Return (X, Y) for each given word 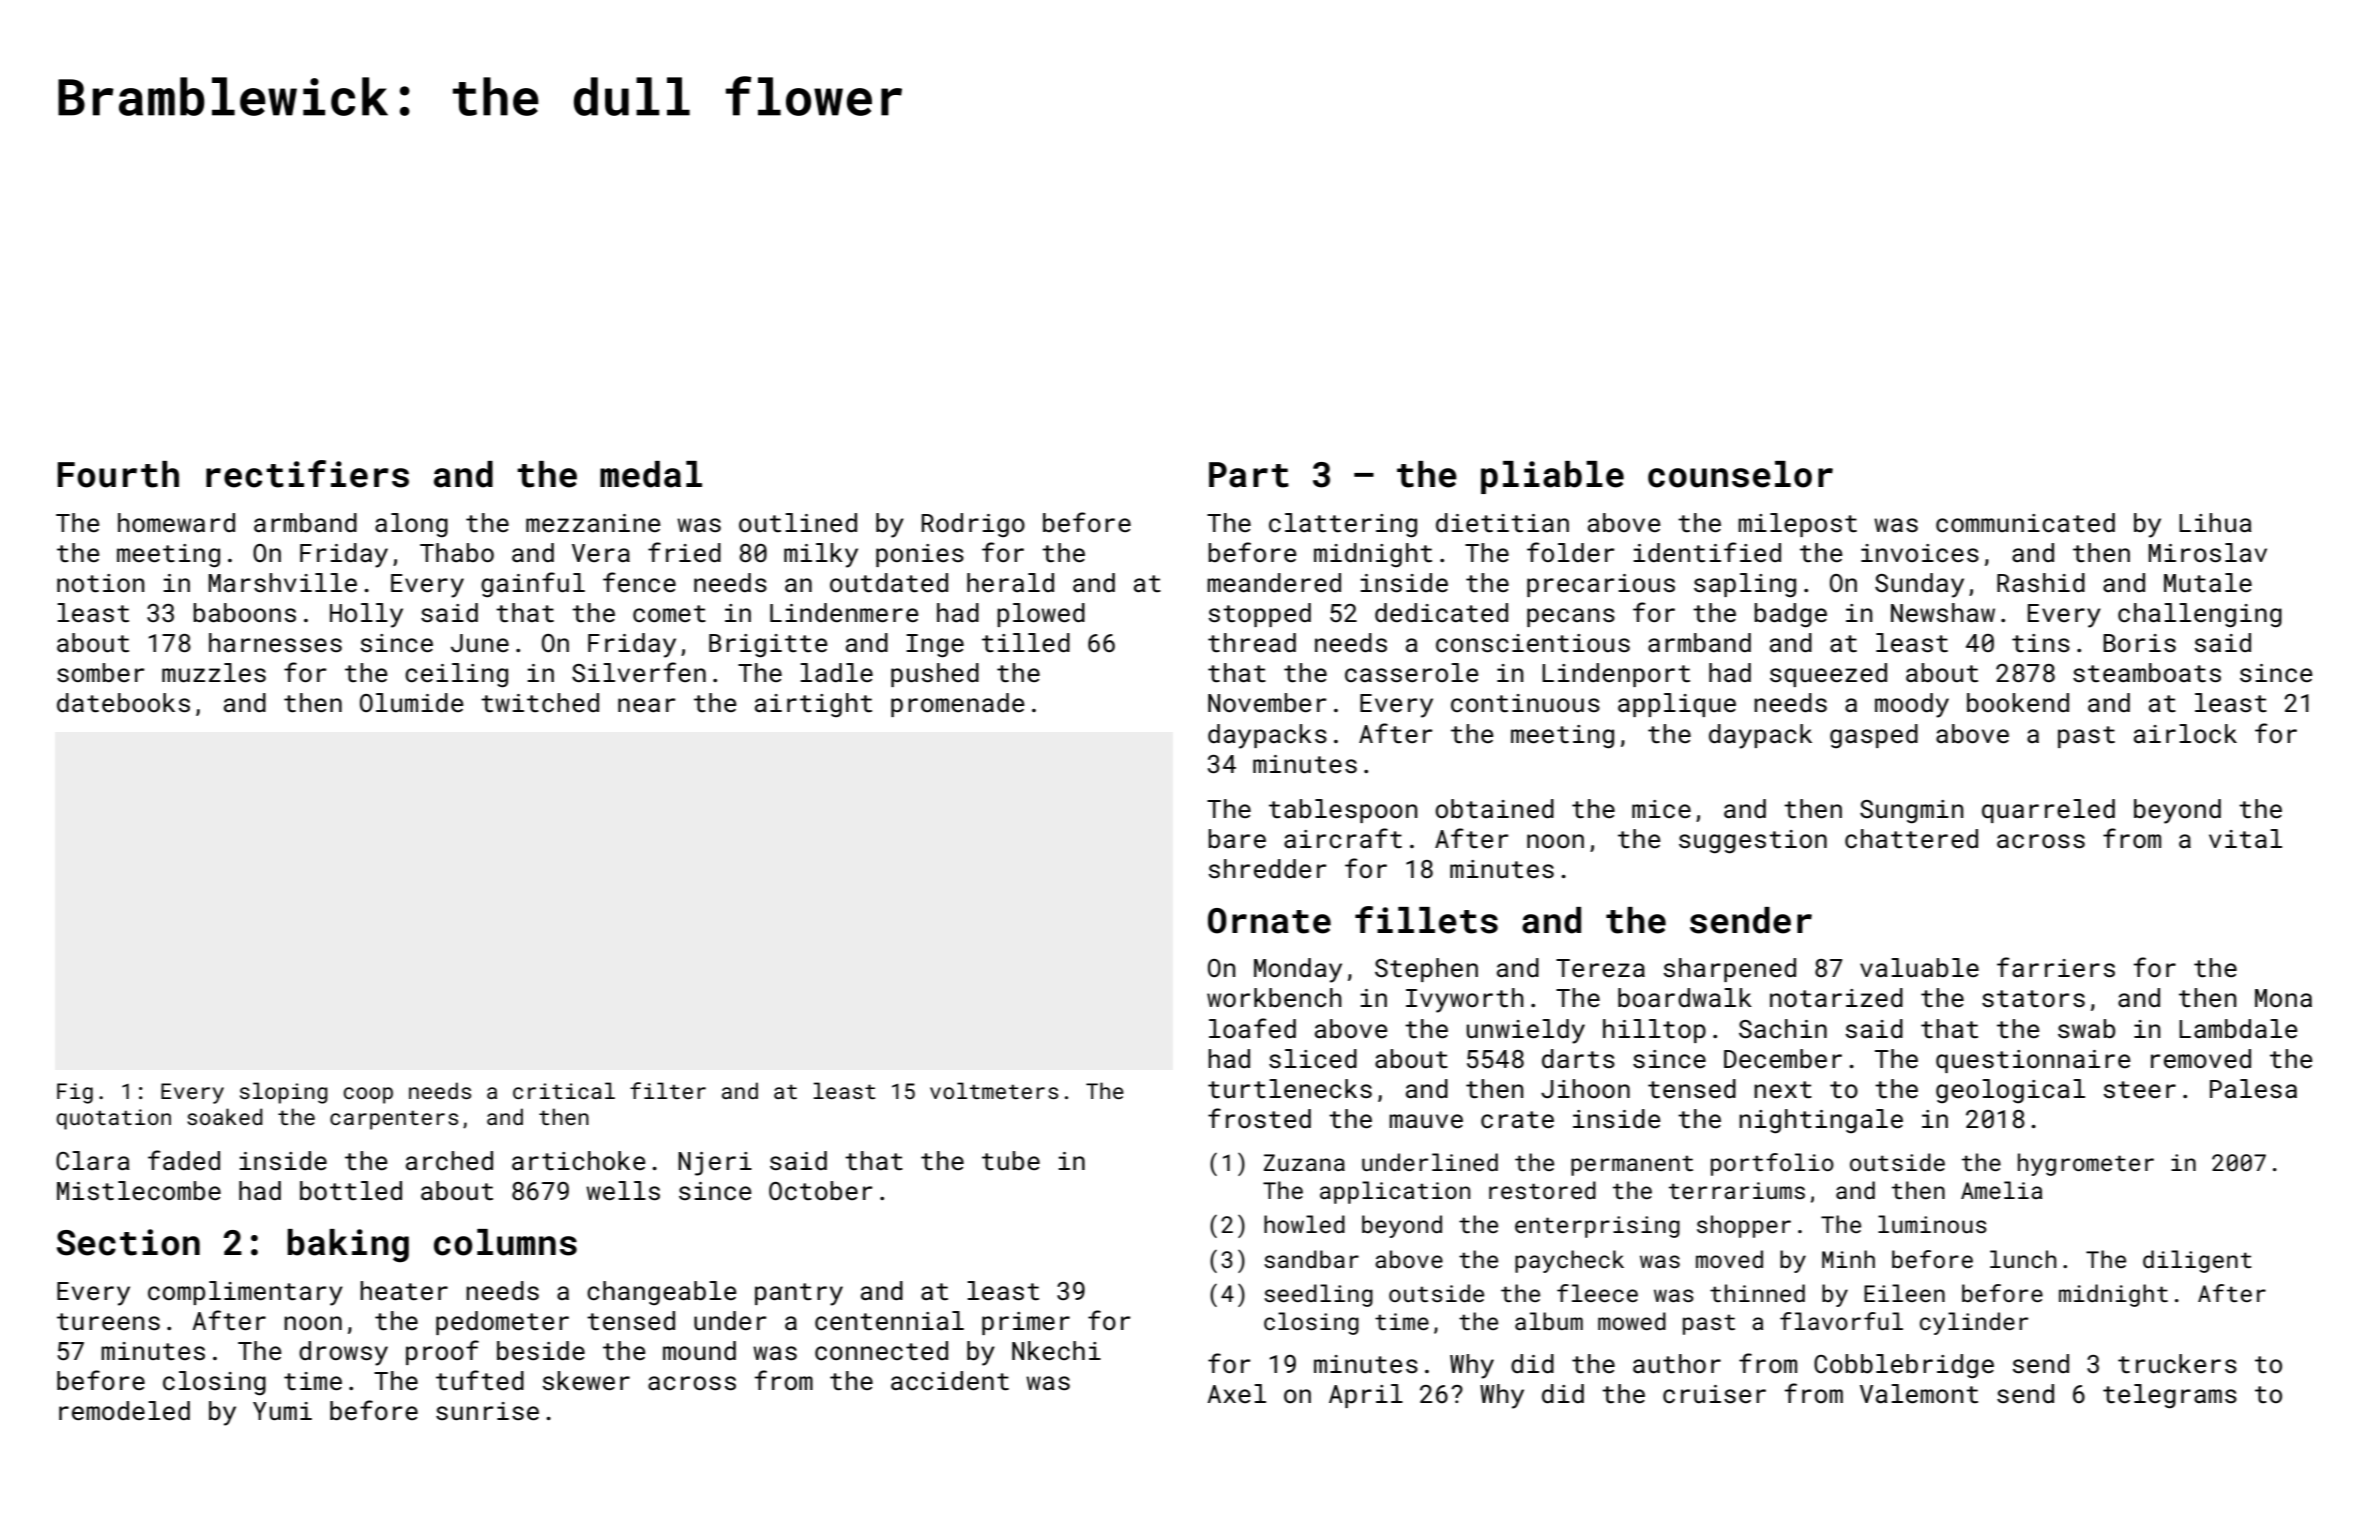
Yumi (282, 1411)
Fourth (118, 474)
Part (1249, 475)
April (1366, 1396)
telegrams (2170, 1396)
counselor (1740, 474)
